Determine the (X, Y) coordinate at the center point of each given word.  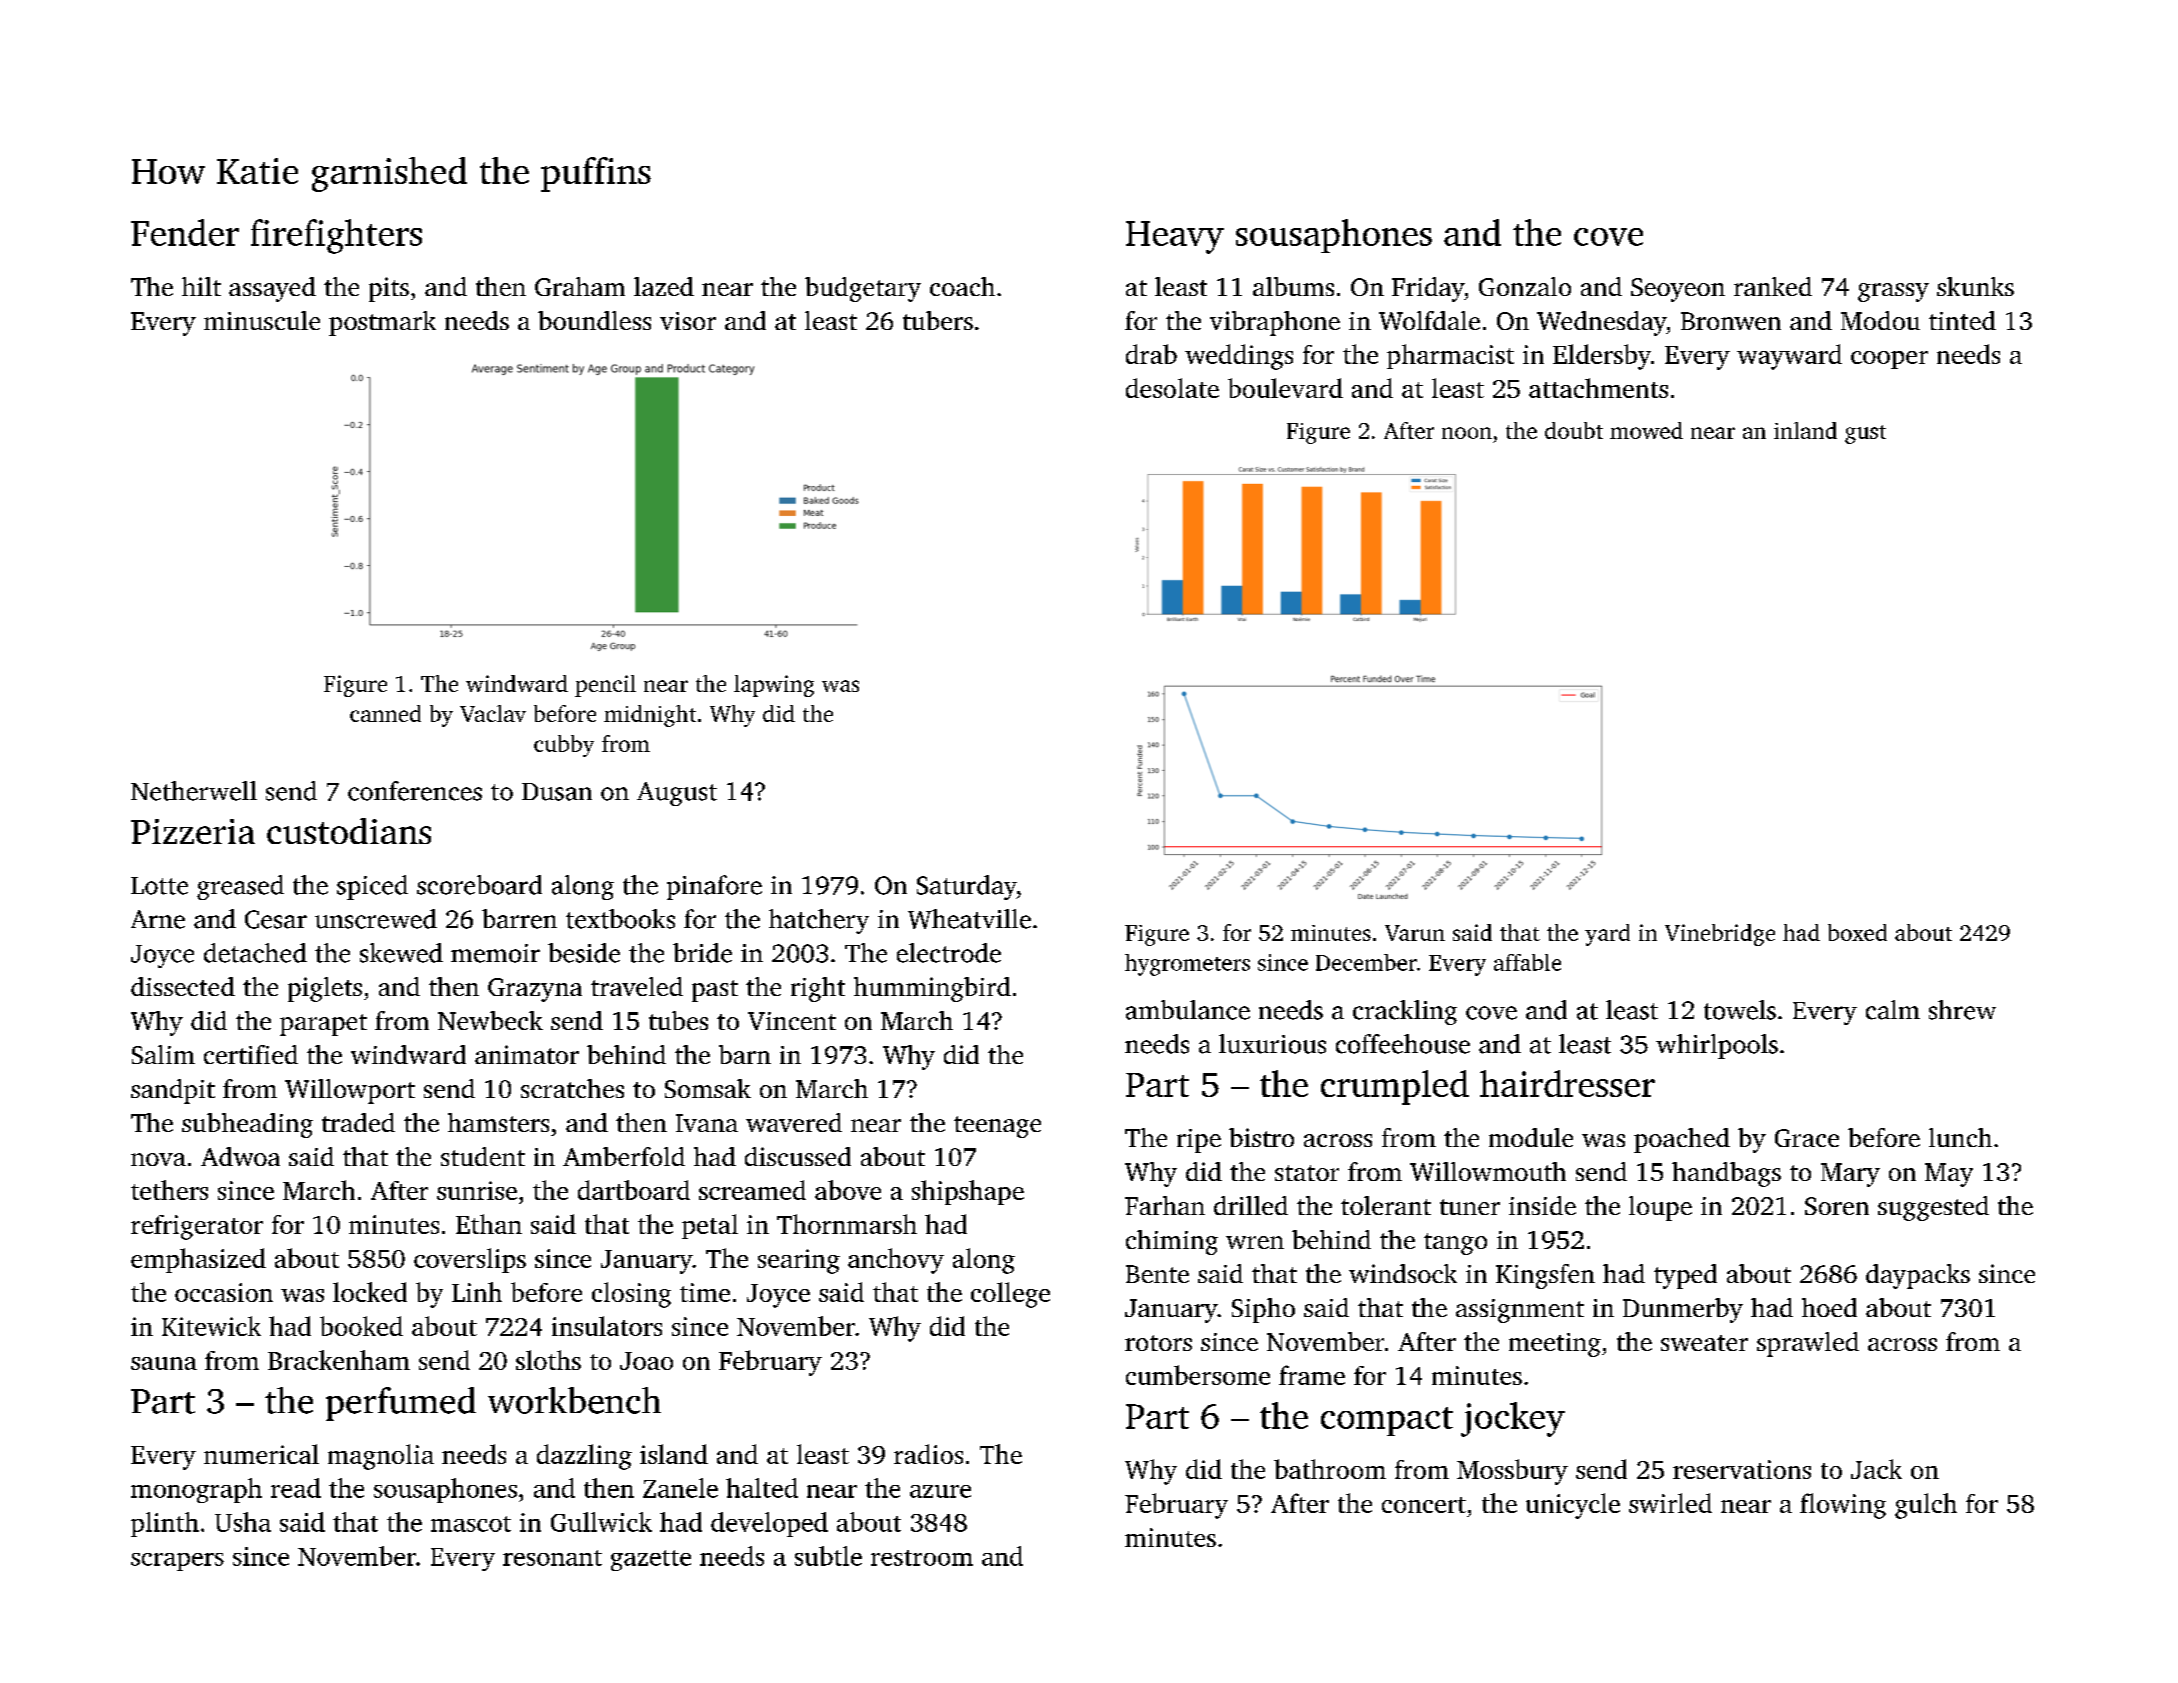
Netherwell (194, 791)
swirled (1670, 1503)
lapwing (774, 686)
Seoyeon (1678, 290)
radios (928, 1454)
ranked (1773, 286)
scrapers (177, 1562)
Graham (580, 286)
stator (1307, 1173)
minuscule (262, 320)
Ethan (489, 1224)
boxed (1857, 932)
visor (688, 321)
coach (962, 286)
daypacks (1918, 1276)
